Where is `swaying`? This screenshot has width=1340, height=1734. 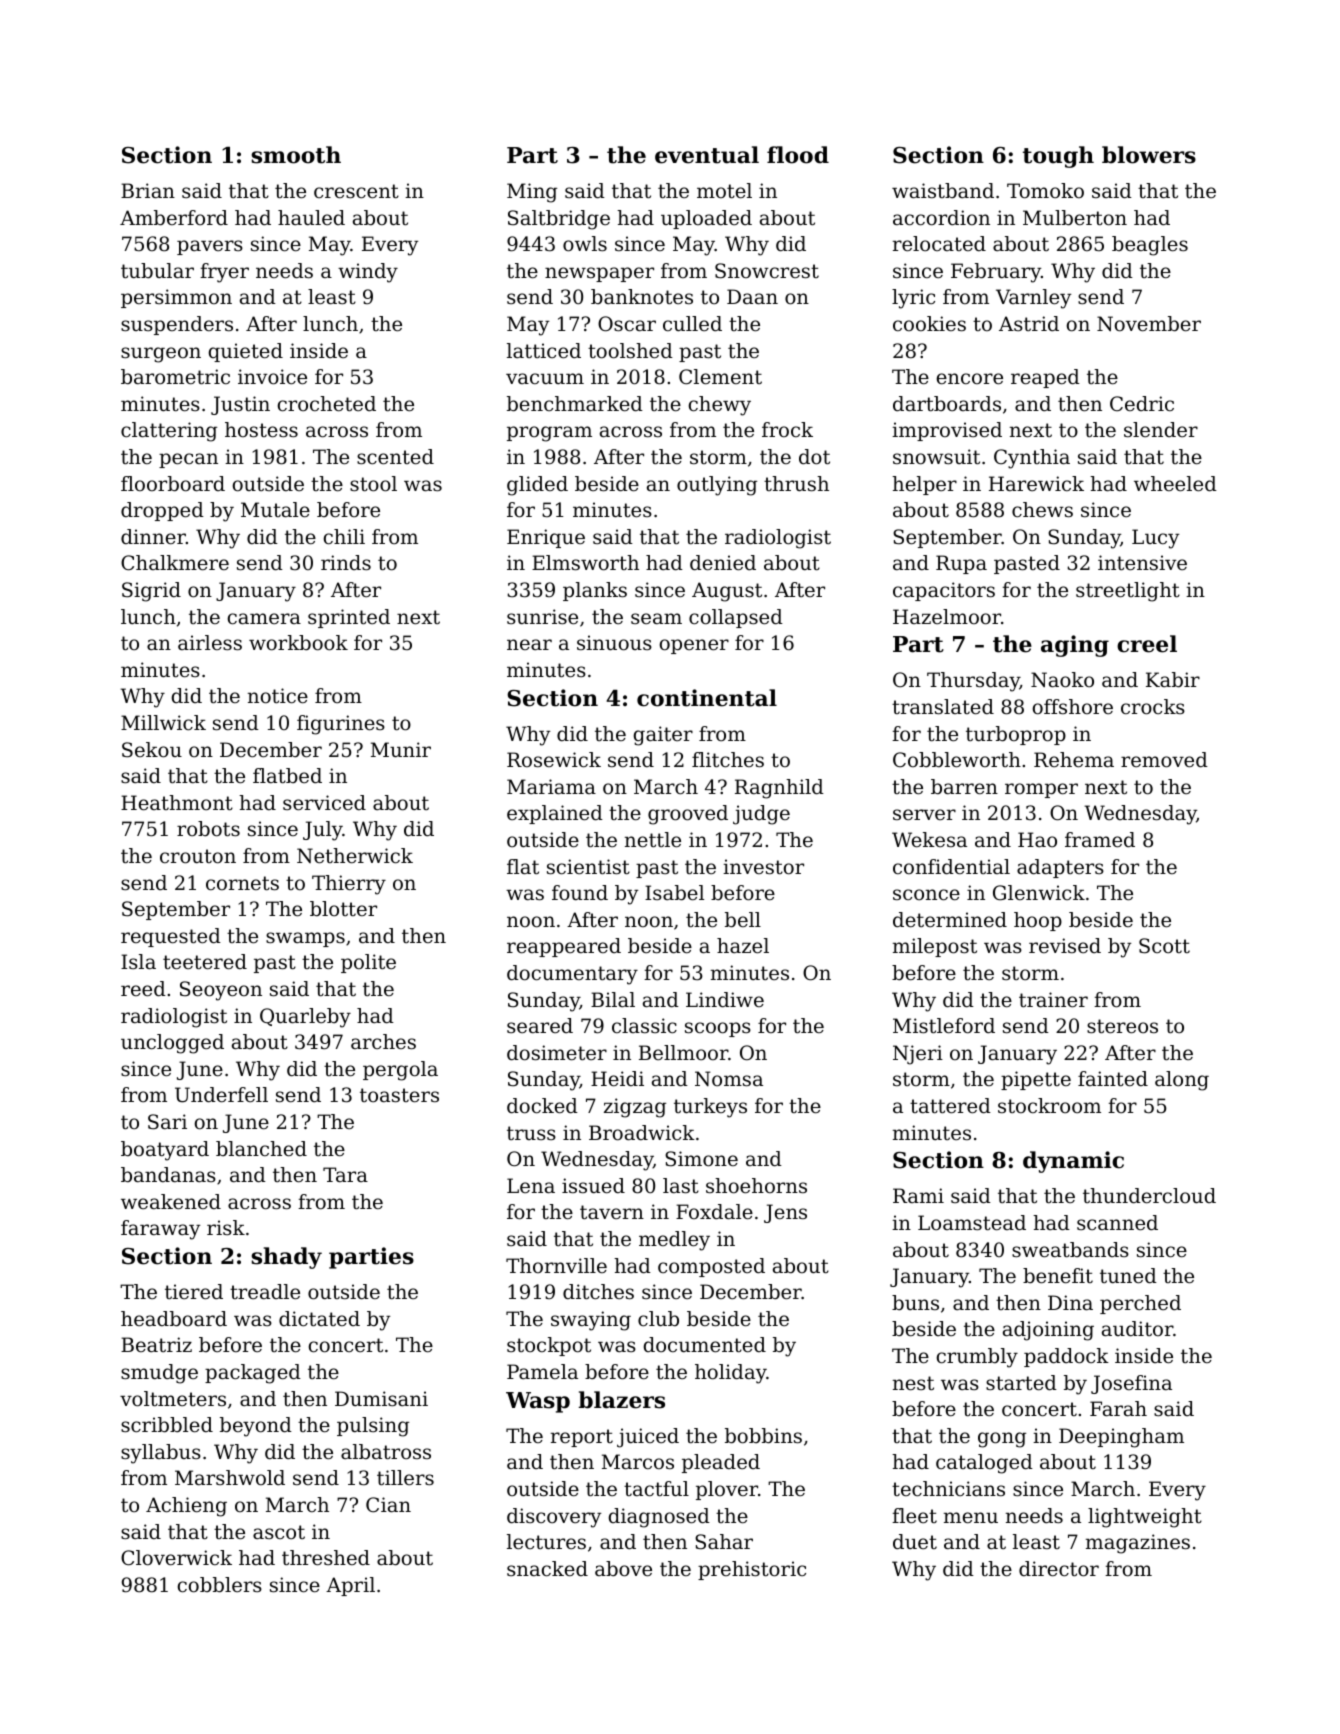 swaying is located at coordinates (591, 1321).
